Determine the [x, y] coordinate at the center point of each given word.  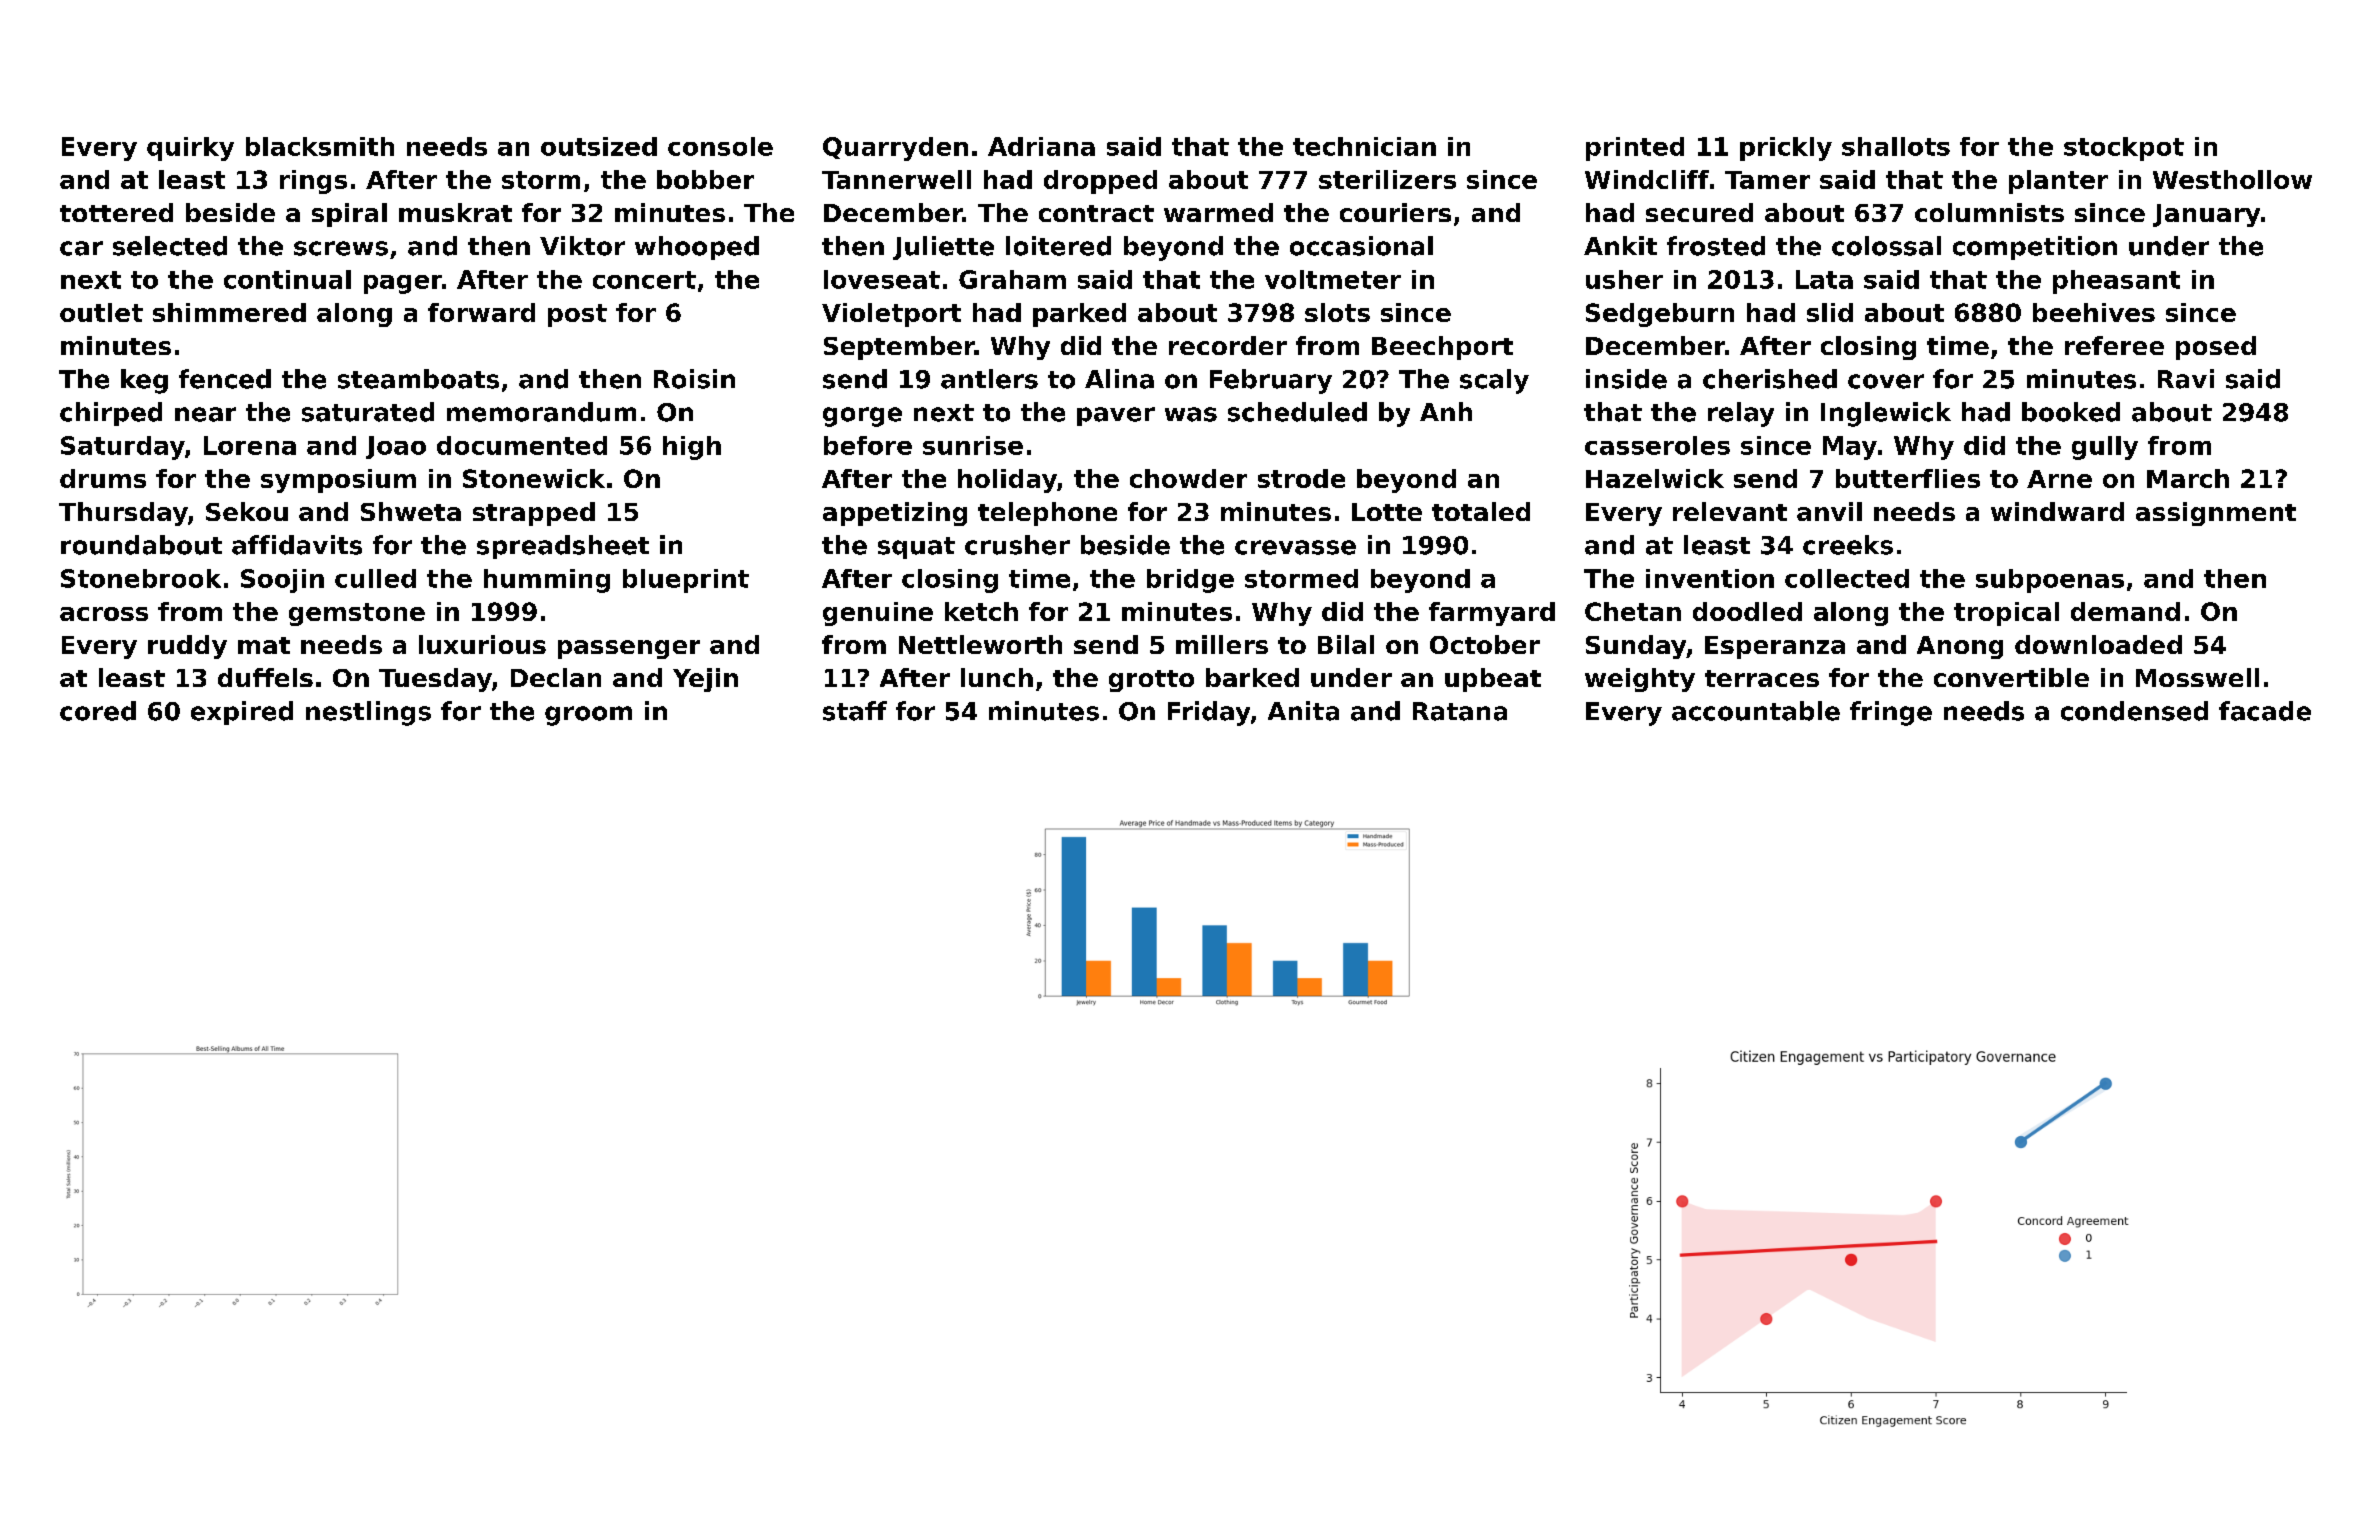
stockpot [2124, 149]
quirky [190, 149]
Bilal [1346, 644]
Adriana [1041, 146]
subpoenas [2050, 581]
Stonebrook [141, 578]
